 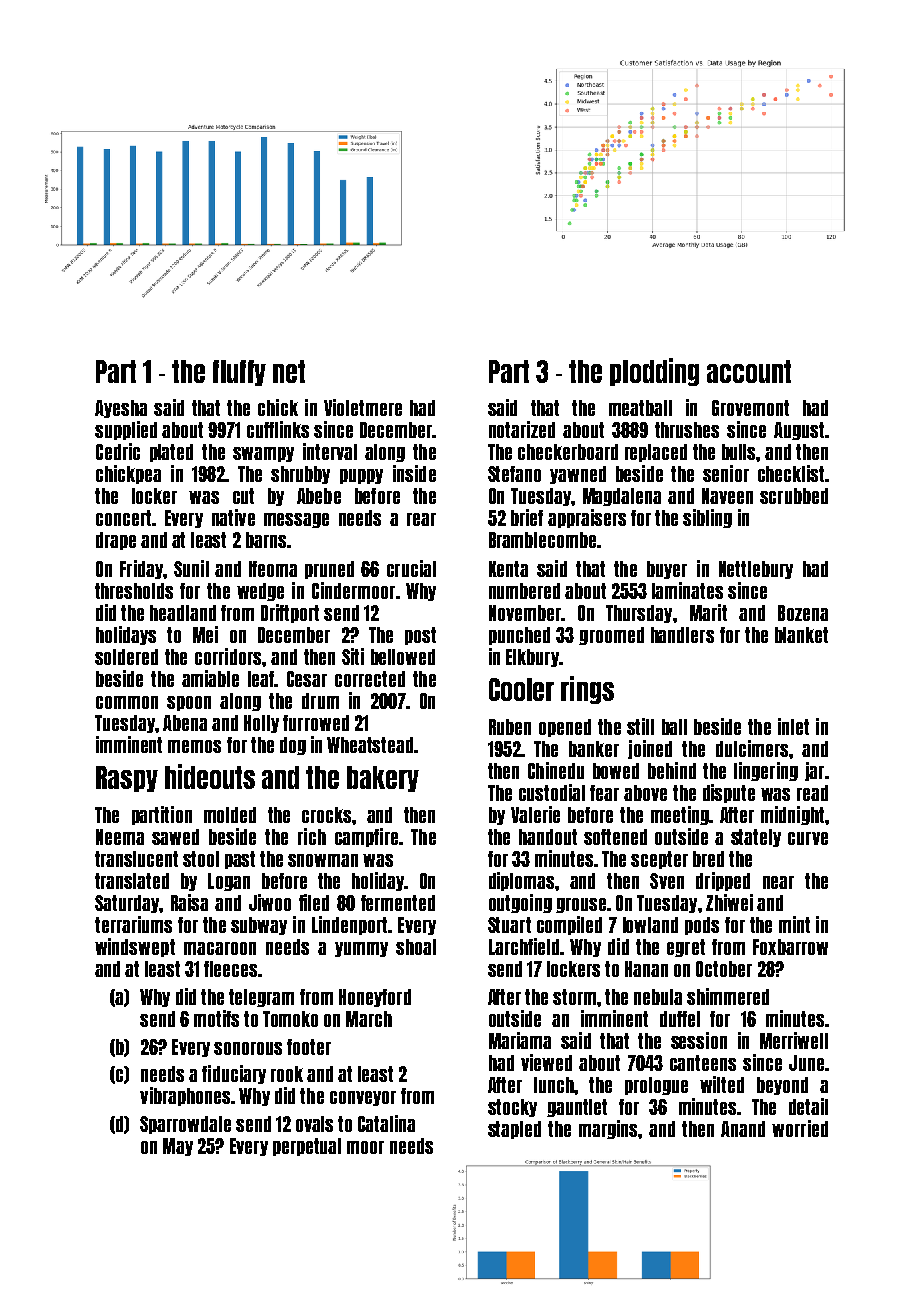 I want to click on Sparrowdale, so click(x=185, y=1125).
